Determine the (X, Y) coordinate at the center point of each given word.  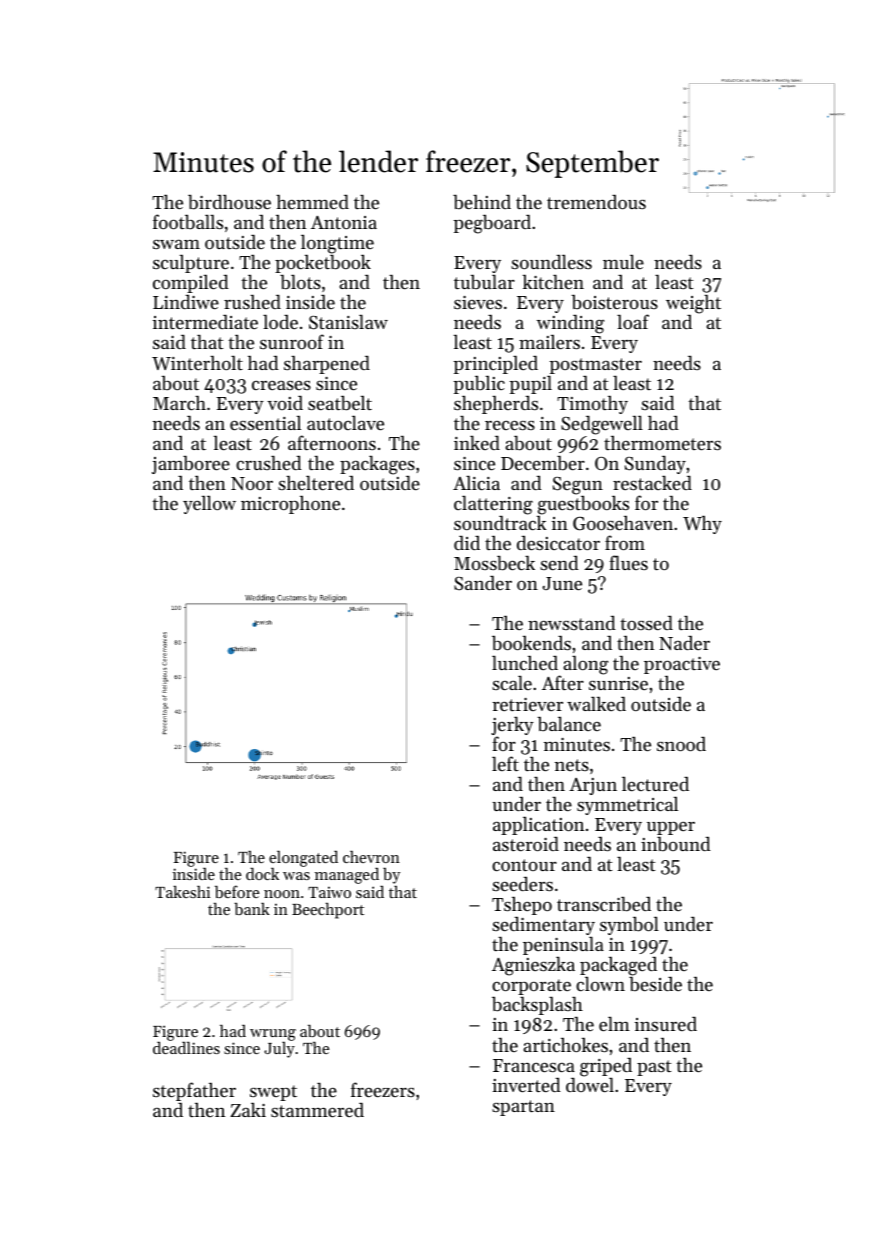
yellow (209, 504)
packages (377, 465)
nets (572, 765)
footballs (188, 222)
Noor (252, 483)
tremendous (596, 202)
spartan (523, 1108)
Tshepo (522, 906)
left (505, 763)
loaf (633, 321)
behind (482, 202)
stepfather (194, 1091)
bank (252, 908)
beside (655, 984)
